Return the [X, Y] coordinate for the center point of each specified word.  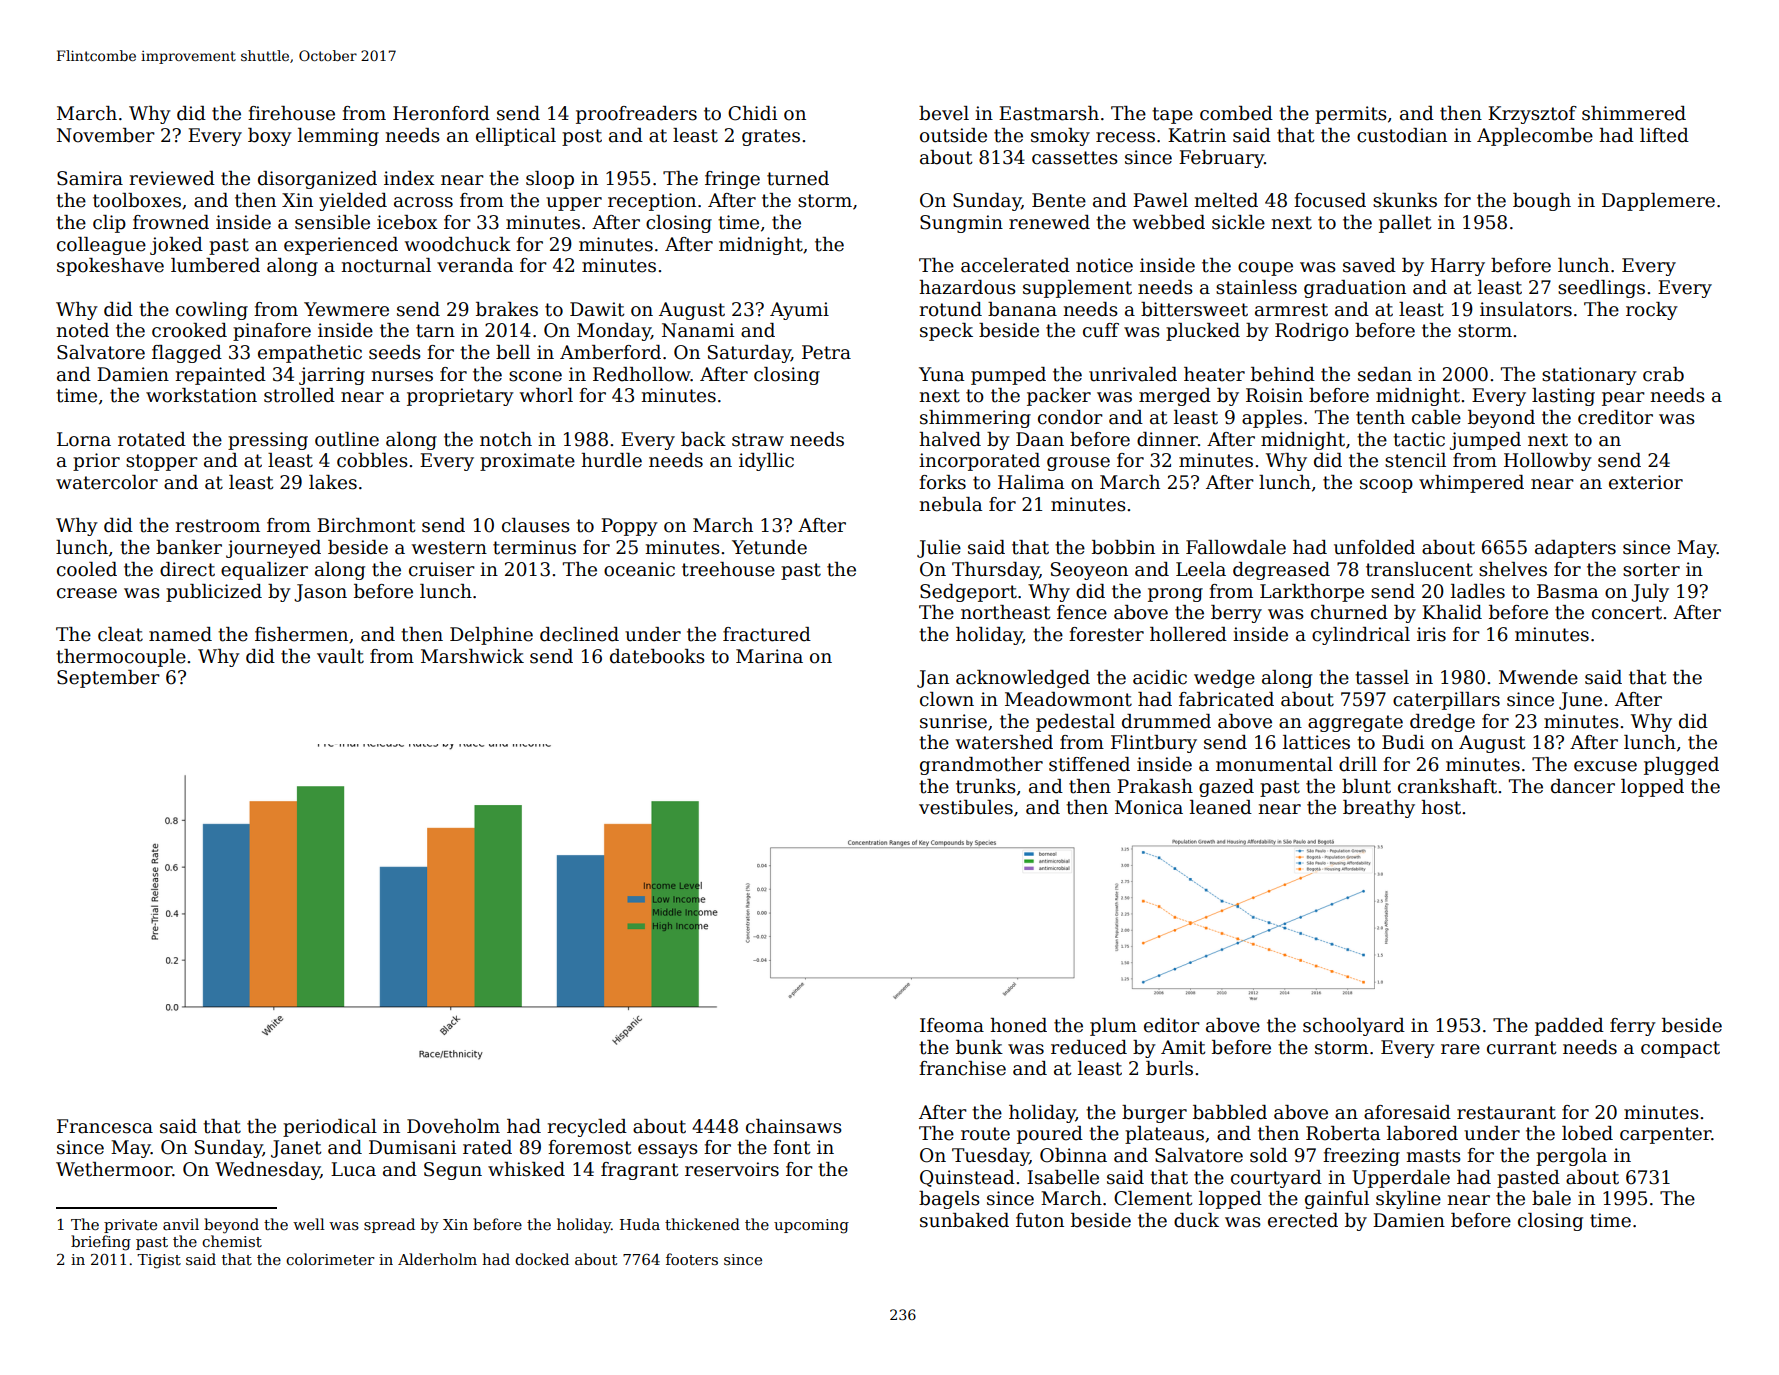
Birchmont [366, 525]
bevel [944, 113]
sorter [1651, 570]
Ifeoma [952, 1025]
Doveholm [453, 1126]
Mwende [1538, 677]
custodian [1402, 135]
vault [340, 656]
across [423, 202]
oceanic [639, 569]
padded [1569, 1027]
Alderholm [437, 1259]
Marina [769, 656]
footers [692, 1259]
